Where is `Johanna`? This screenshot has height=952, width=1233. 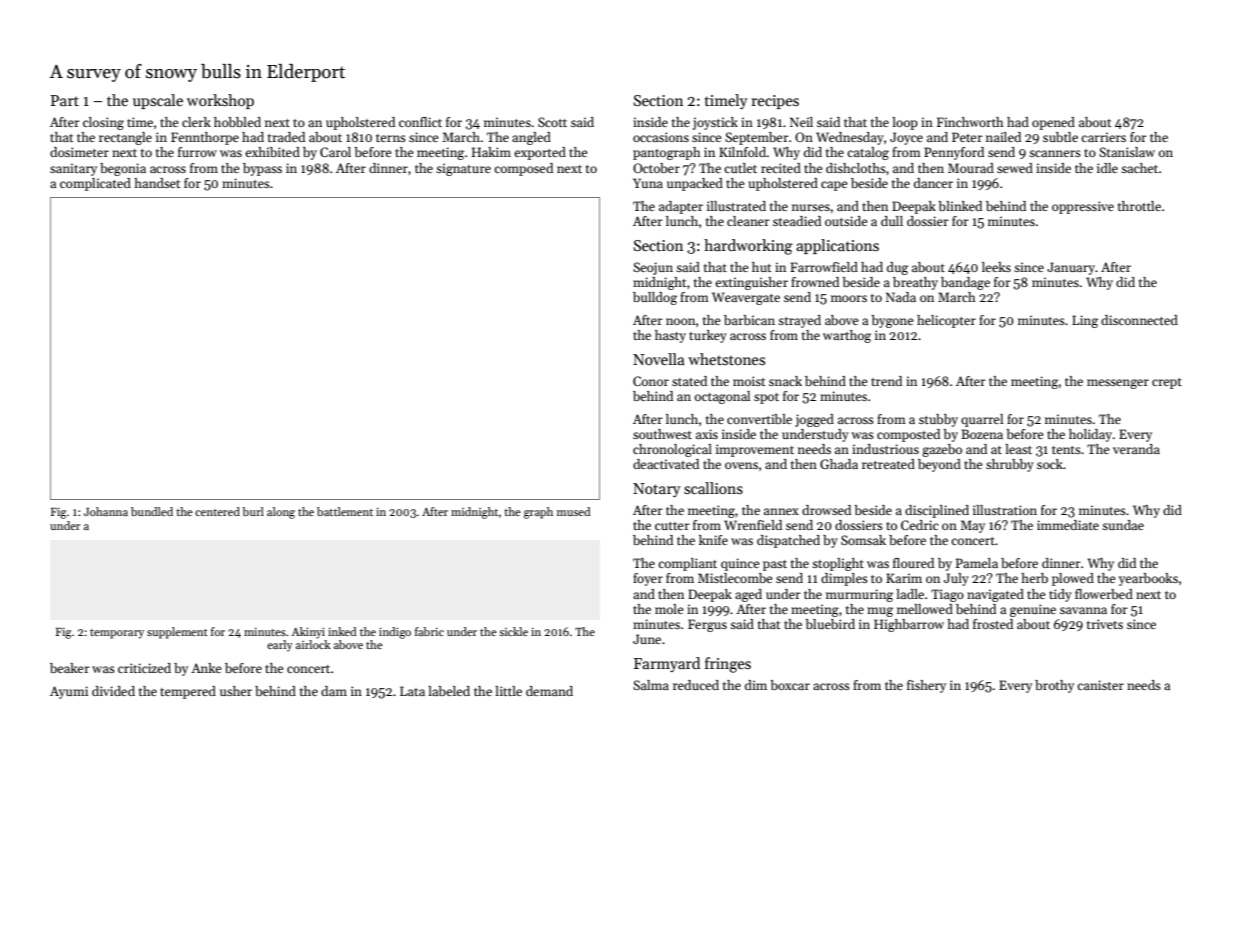
Johanna is located at coordinates (106, 511).
